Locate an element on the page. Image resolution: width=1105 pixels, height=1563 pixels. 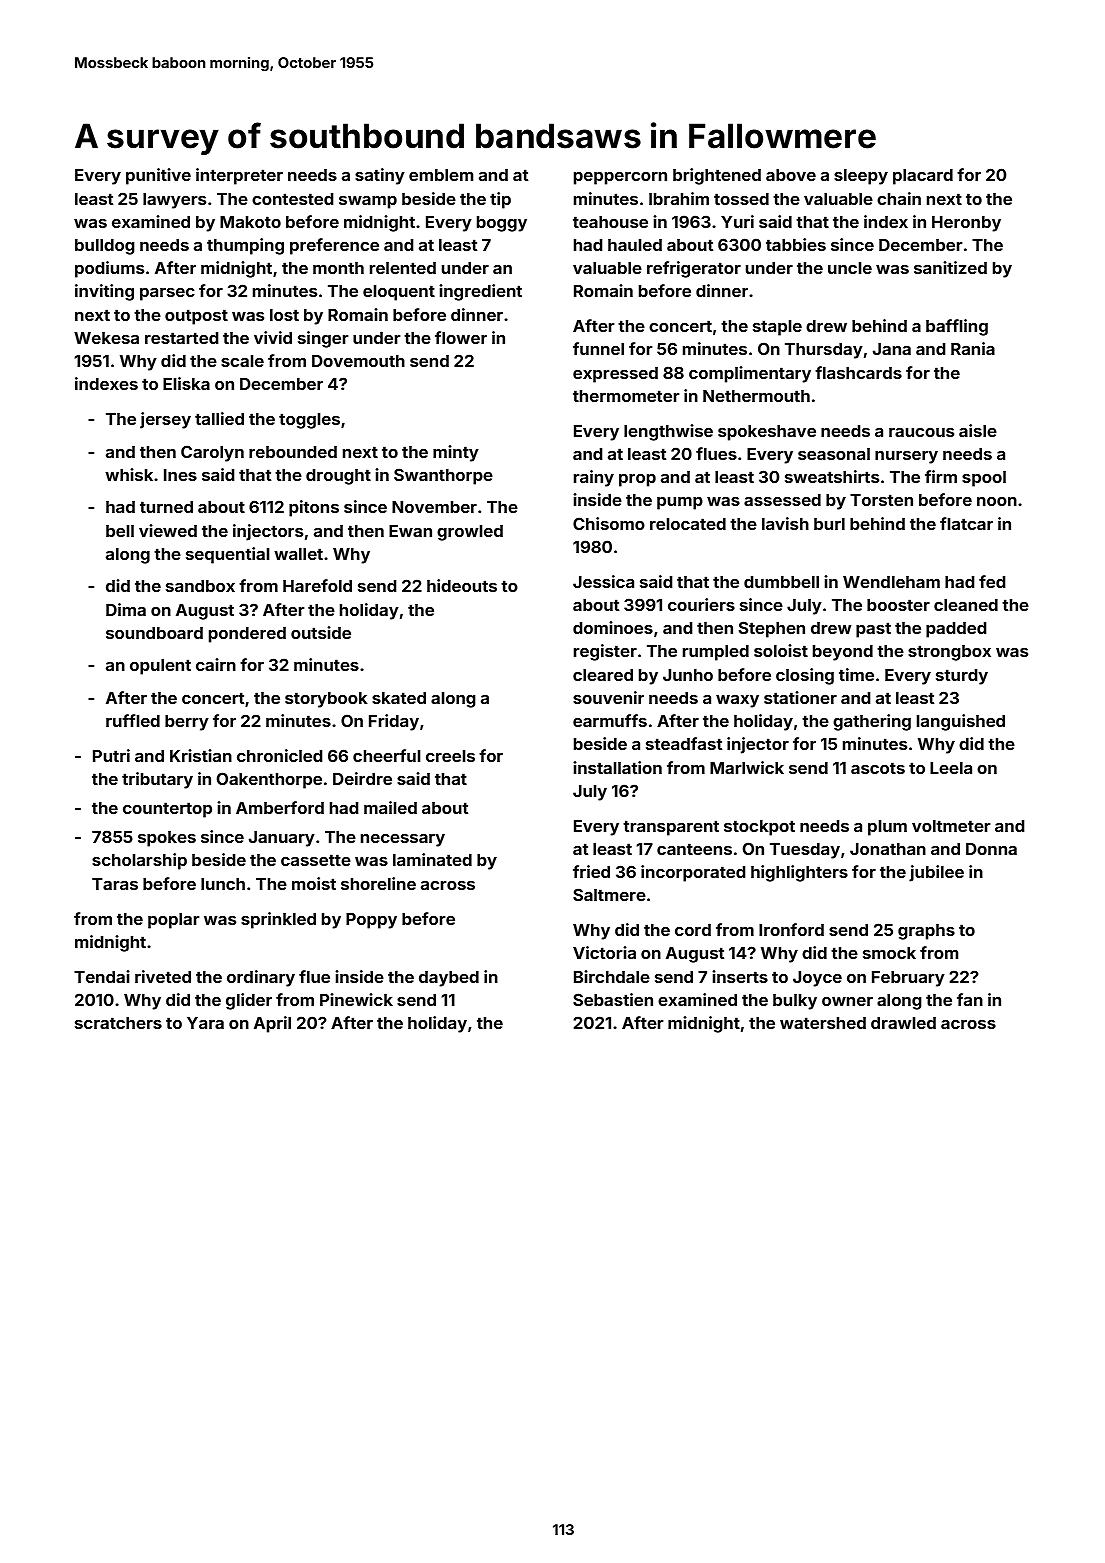
burl is located at coordinates (829, 524).
